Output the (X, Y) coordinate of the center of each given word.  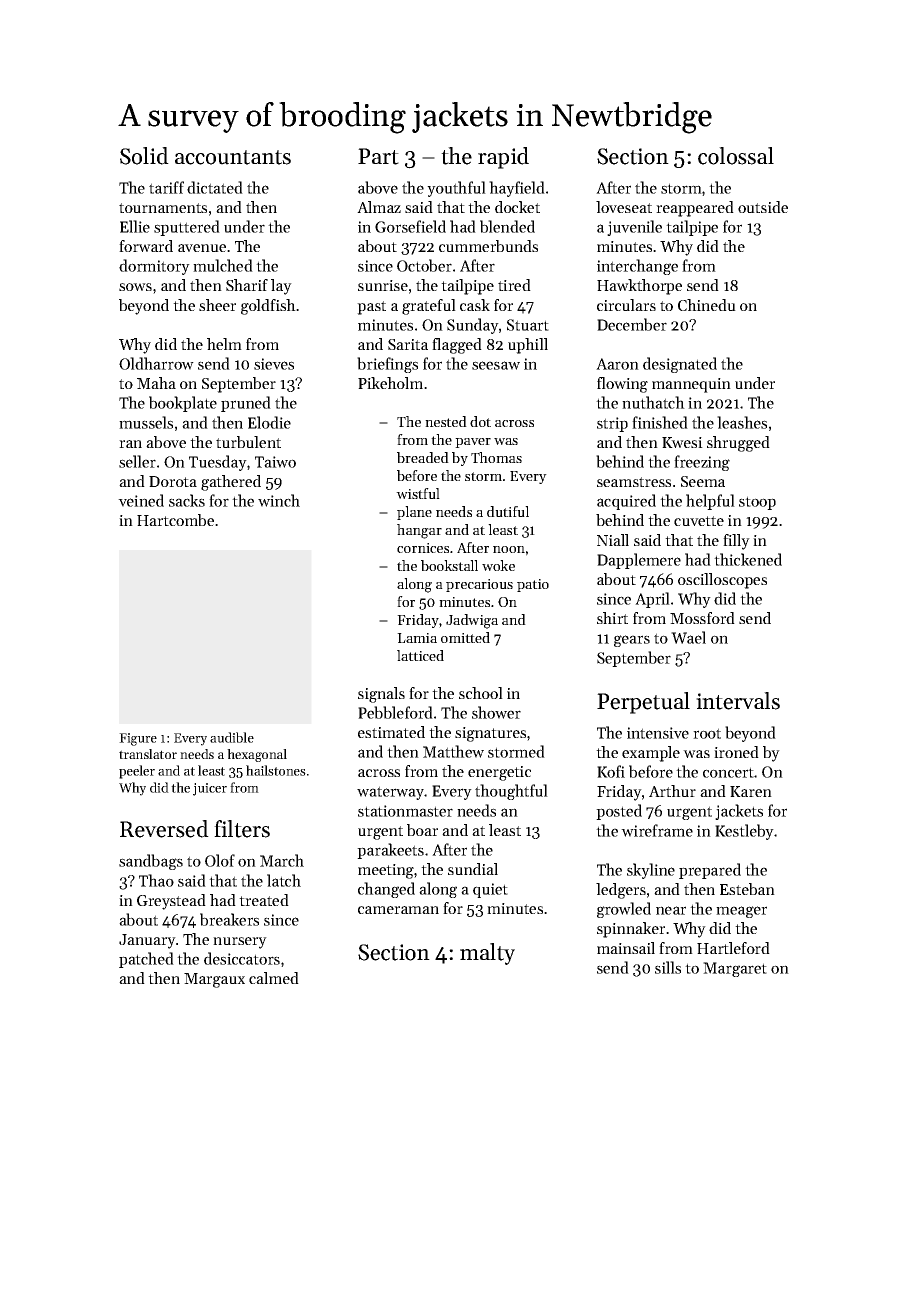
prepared (710, 871)
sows (135, 287)
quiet (490, 890)
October (424, 265)
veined (141, 500)
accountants (233, 157)
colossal (736, 156)
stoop (757, 503)
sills (668, 967)
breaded (423, 457)
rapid (503, 158)
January (147, 941)
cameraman (398, 910)
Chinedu (707, 305)
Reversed (164, 829)
